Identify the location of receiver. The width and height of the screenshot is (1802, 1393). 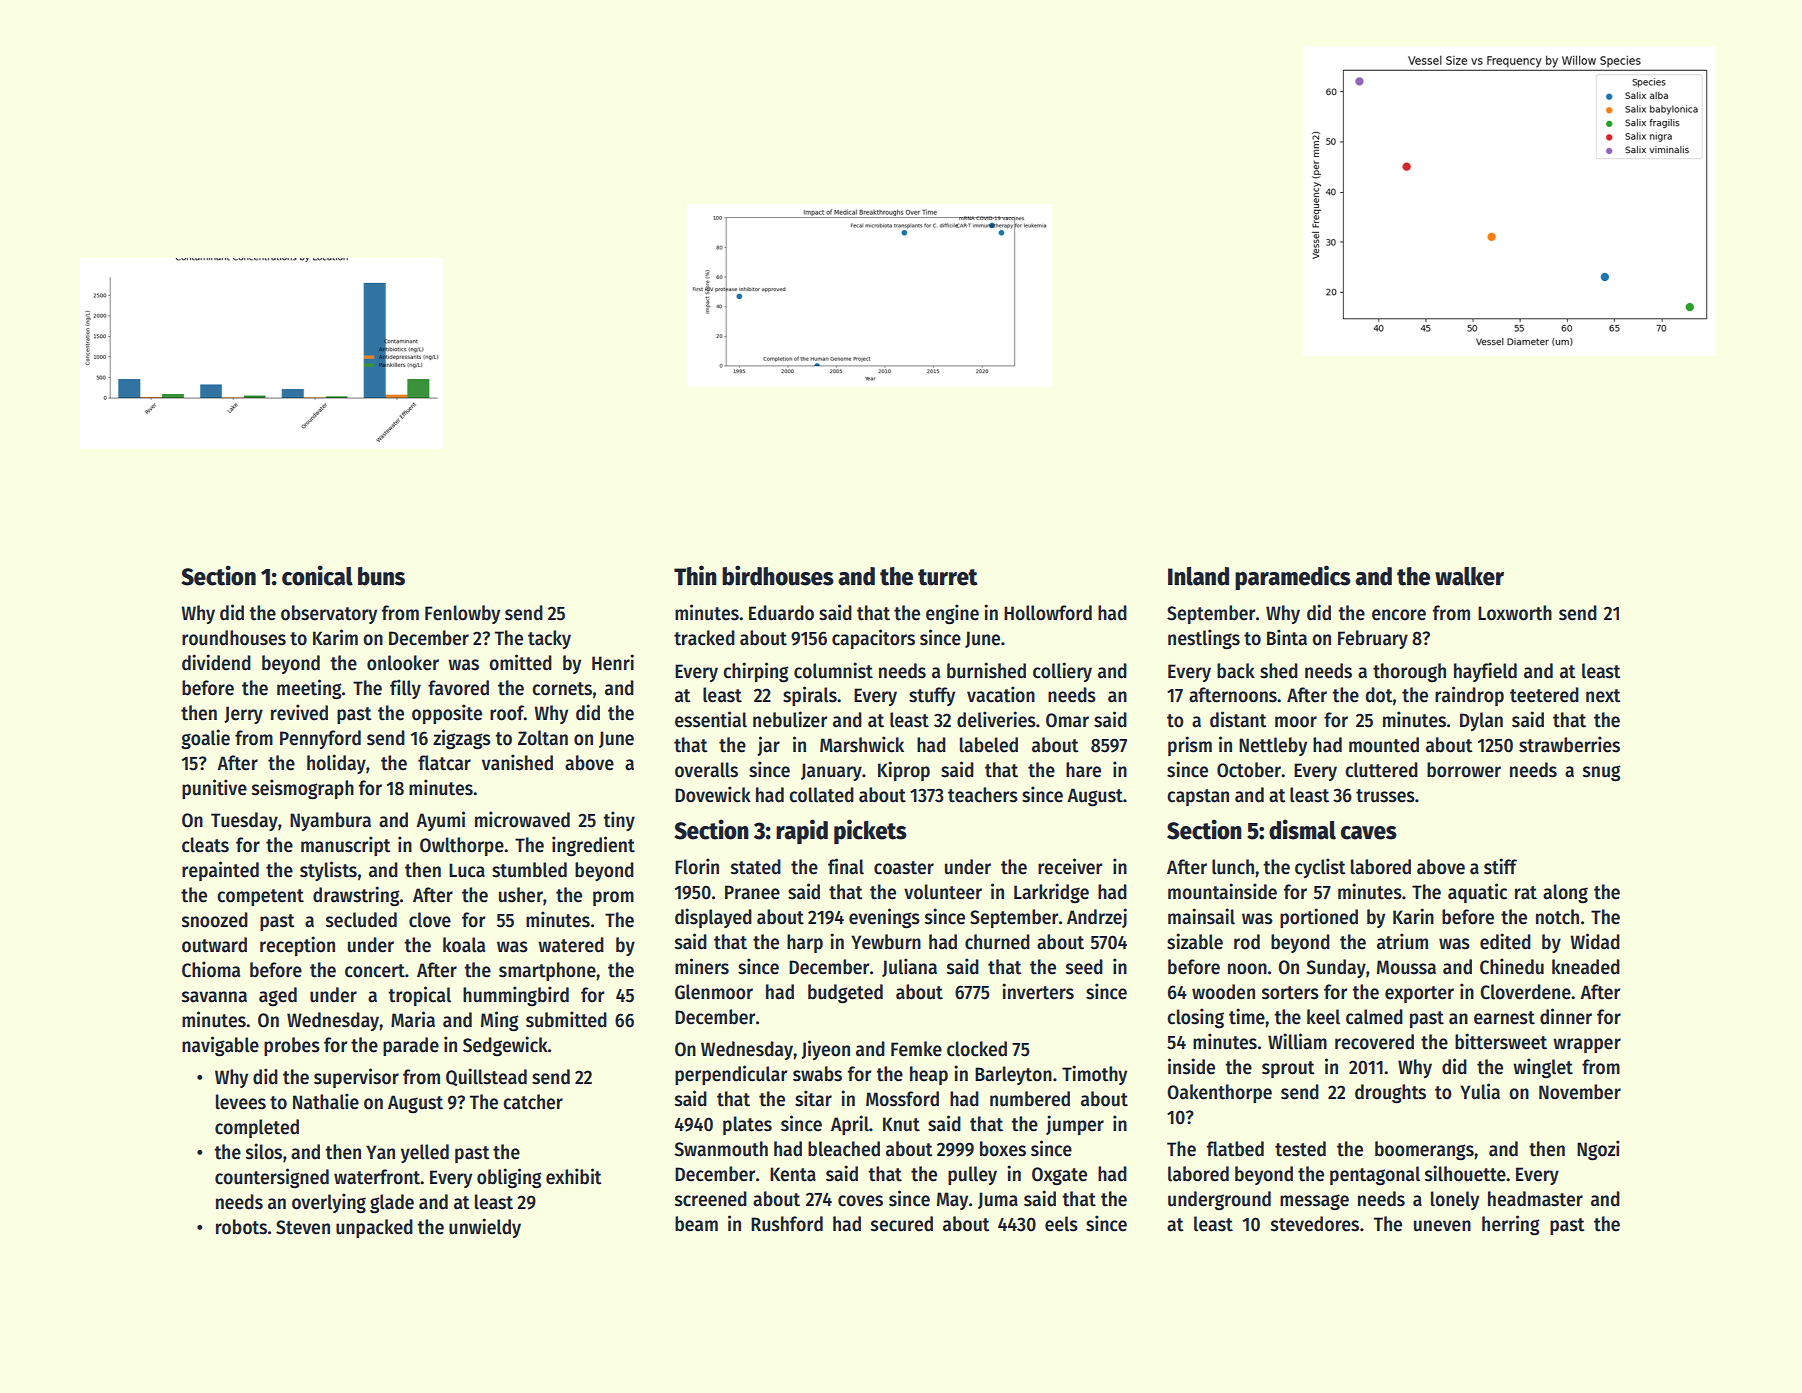
(1070, 866).
